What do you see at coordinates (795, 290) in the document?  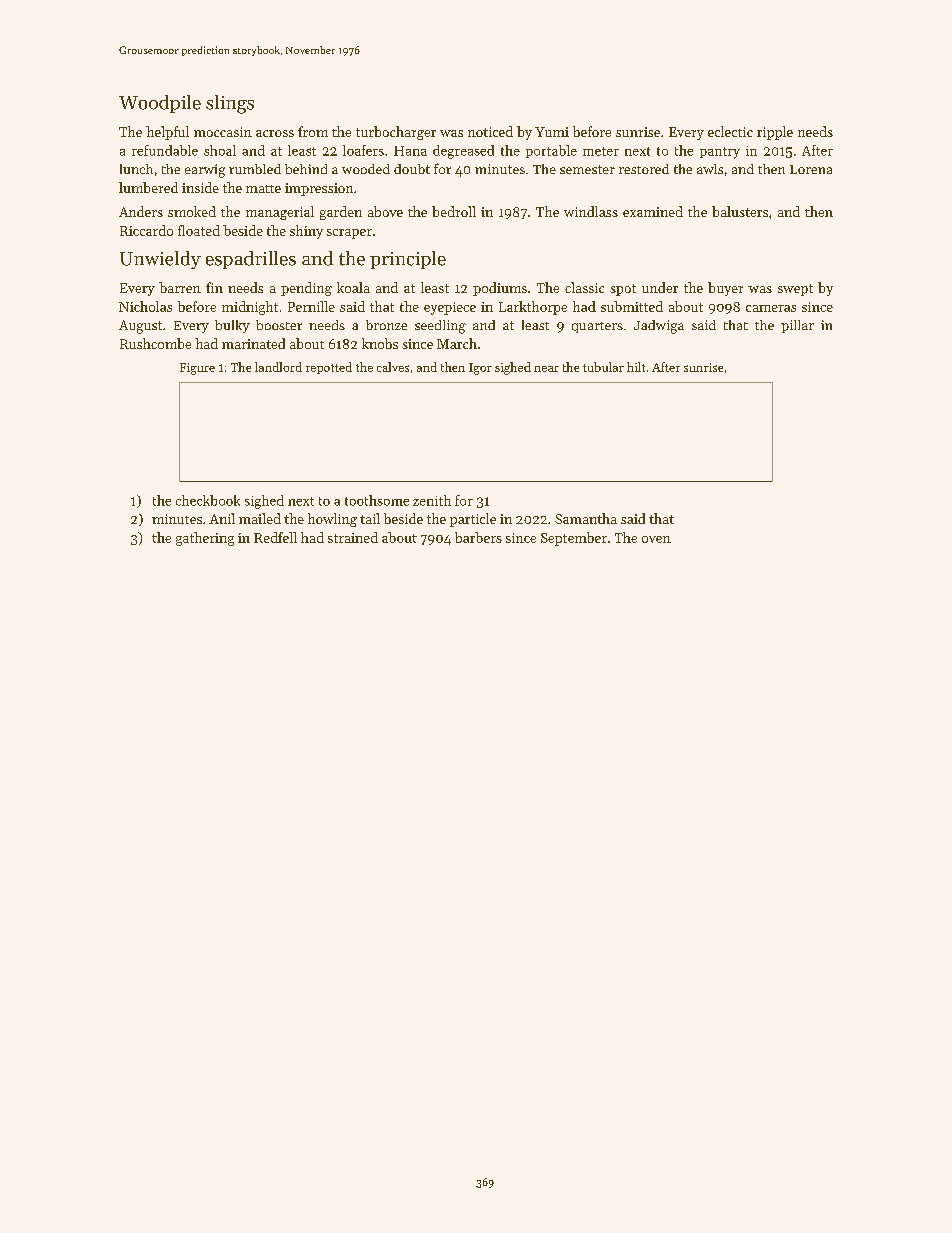 I see `swept` at bounding box center [795, 290].
